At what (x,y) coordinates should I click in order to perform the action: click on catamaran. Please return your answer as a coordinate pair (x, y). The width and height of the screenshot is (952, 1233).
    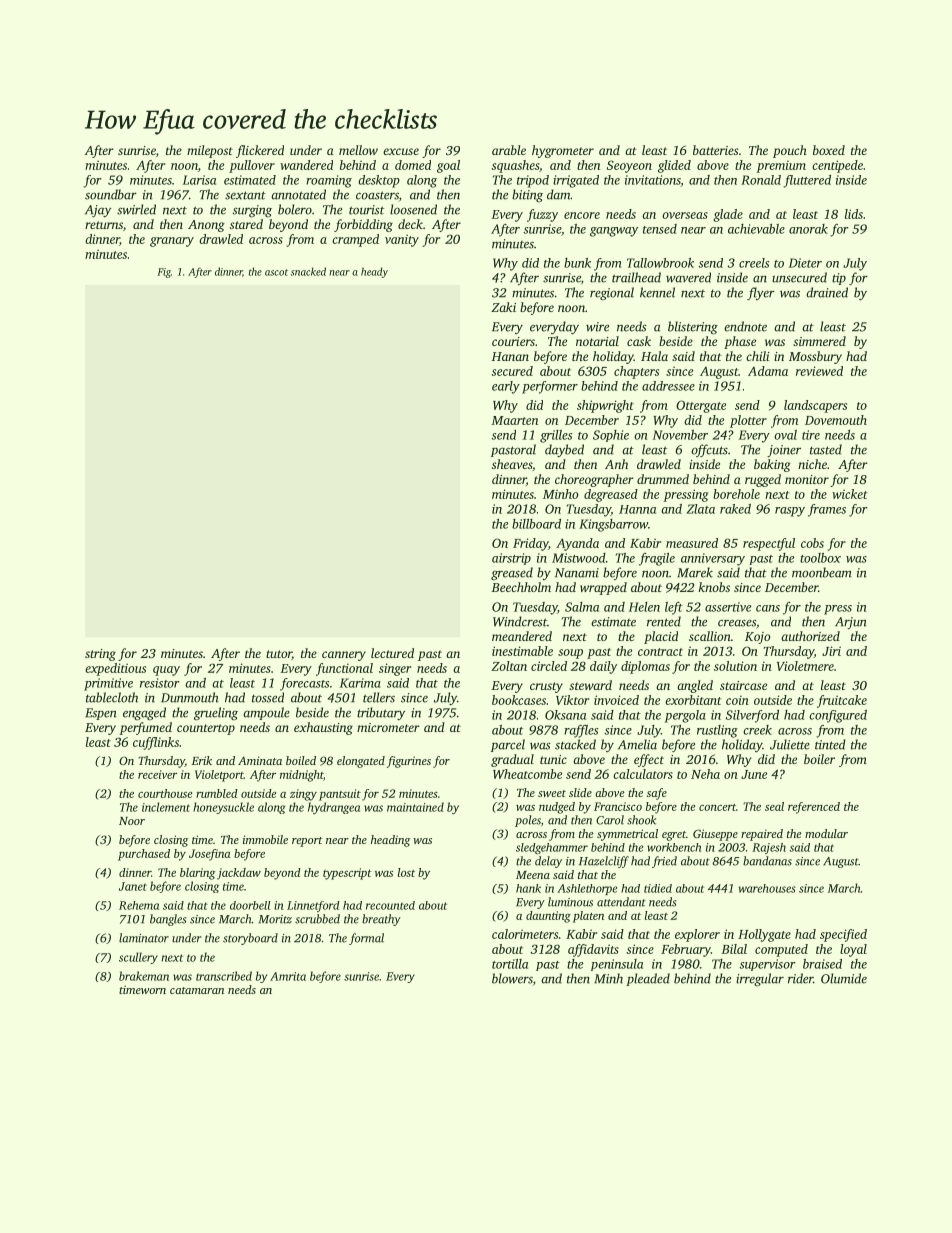
    Looking at the image, I should click on (197, 990).
